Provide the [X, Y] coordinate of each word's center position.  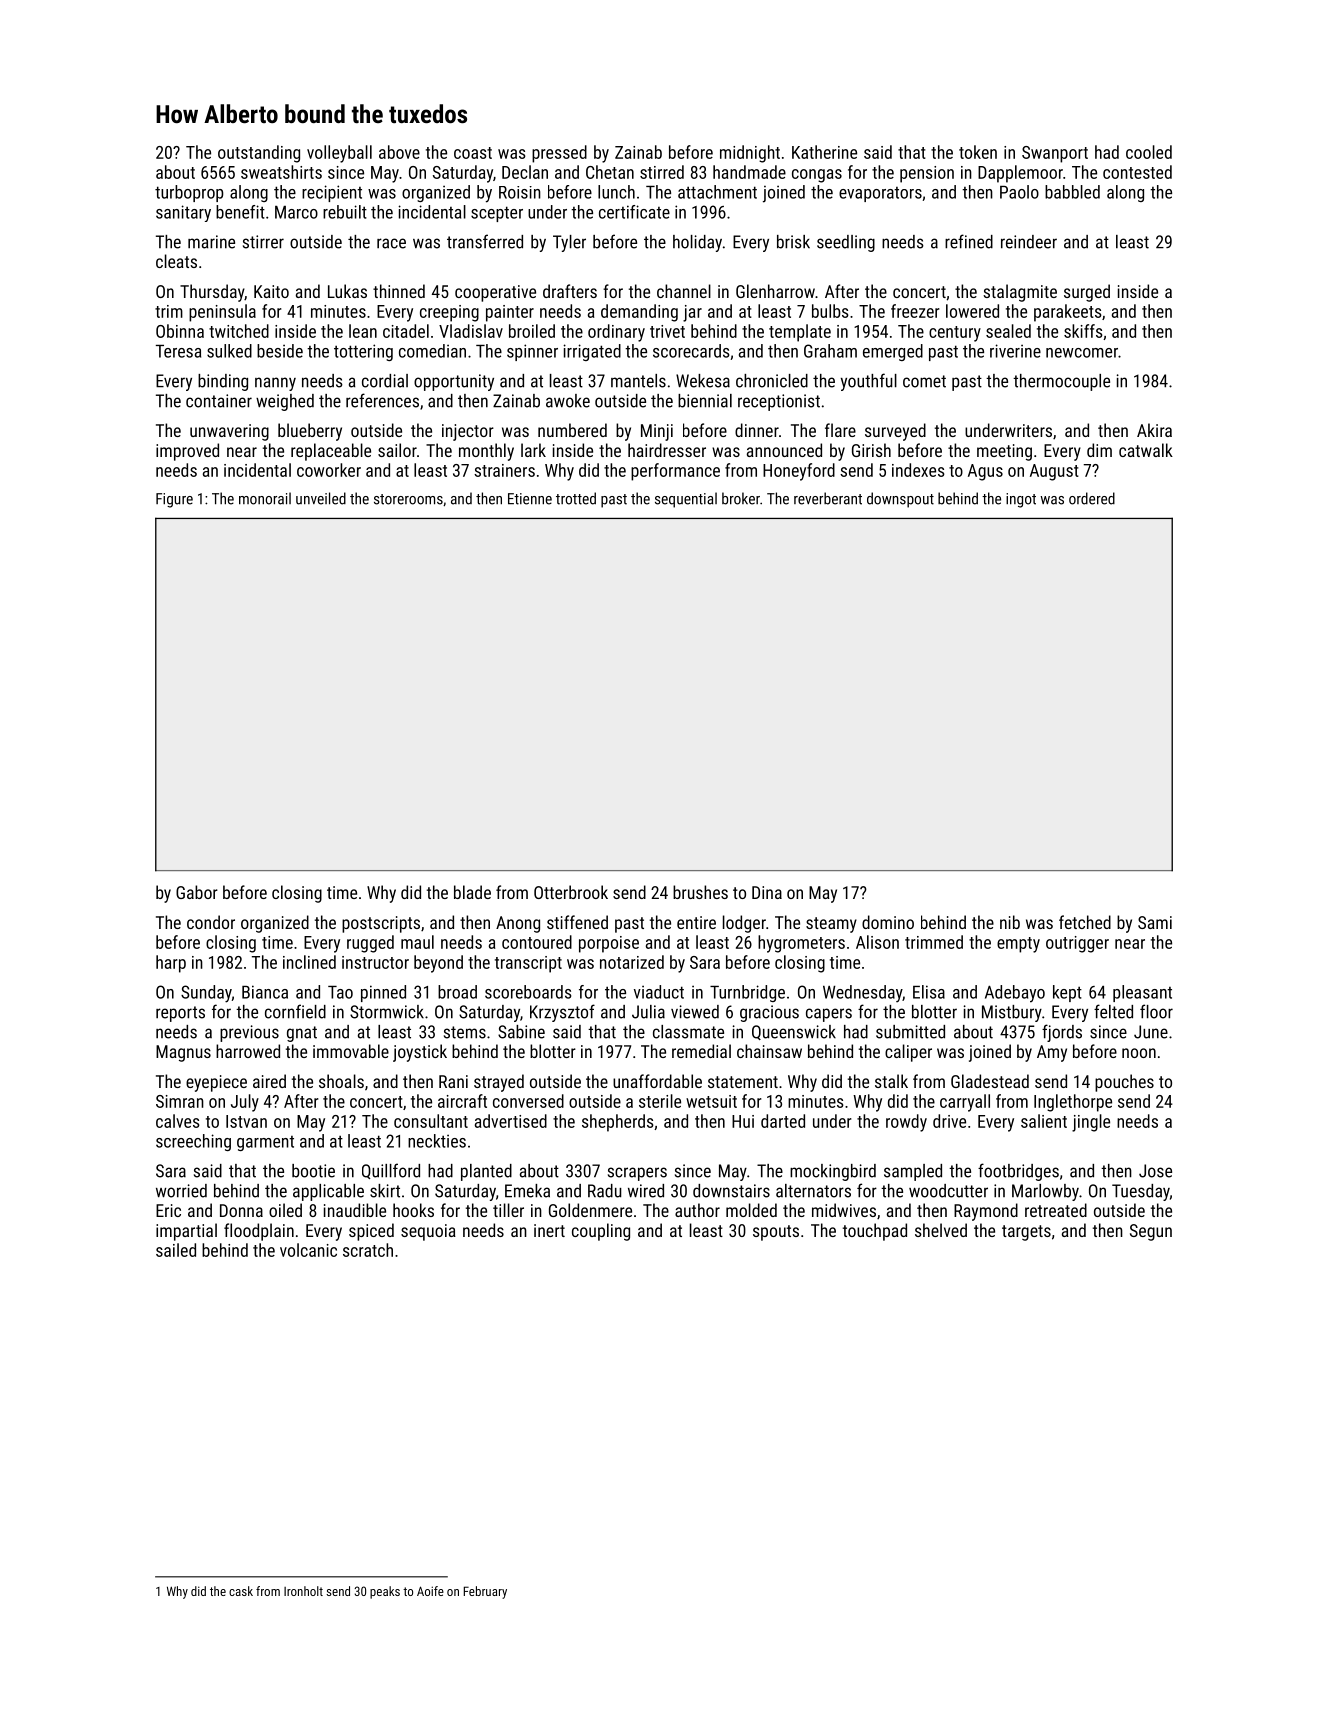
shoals [341, 1081]
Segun [1151, 1232]
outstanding [259, 154]
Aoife [430, 1591]
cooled [1149, 152]
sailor [397, 450]
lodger [744, 924]
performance [675, 472]
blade [472, 892]
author [697, 1210]
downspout [900, 500]
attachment [717, 192]
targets [1026, 1233]
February [485, 1592]
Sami [1155, 922]
